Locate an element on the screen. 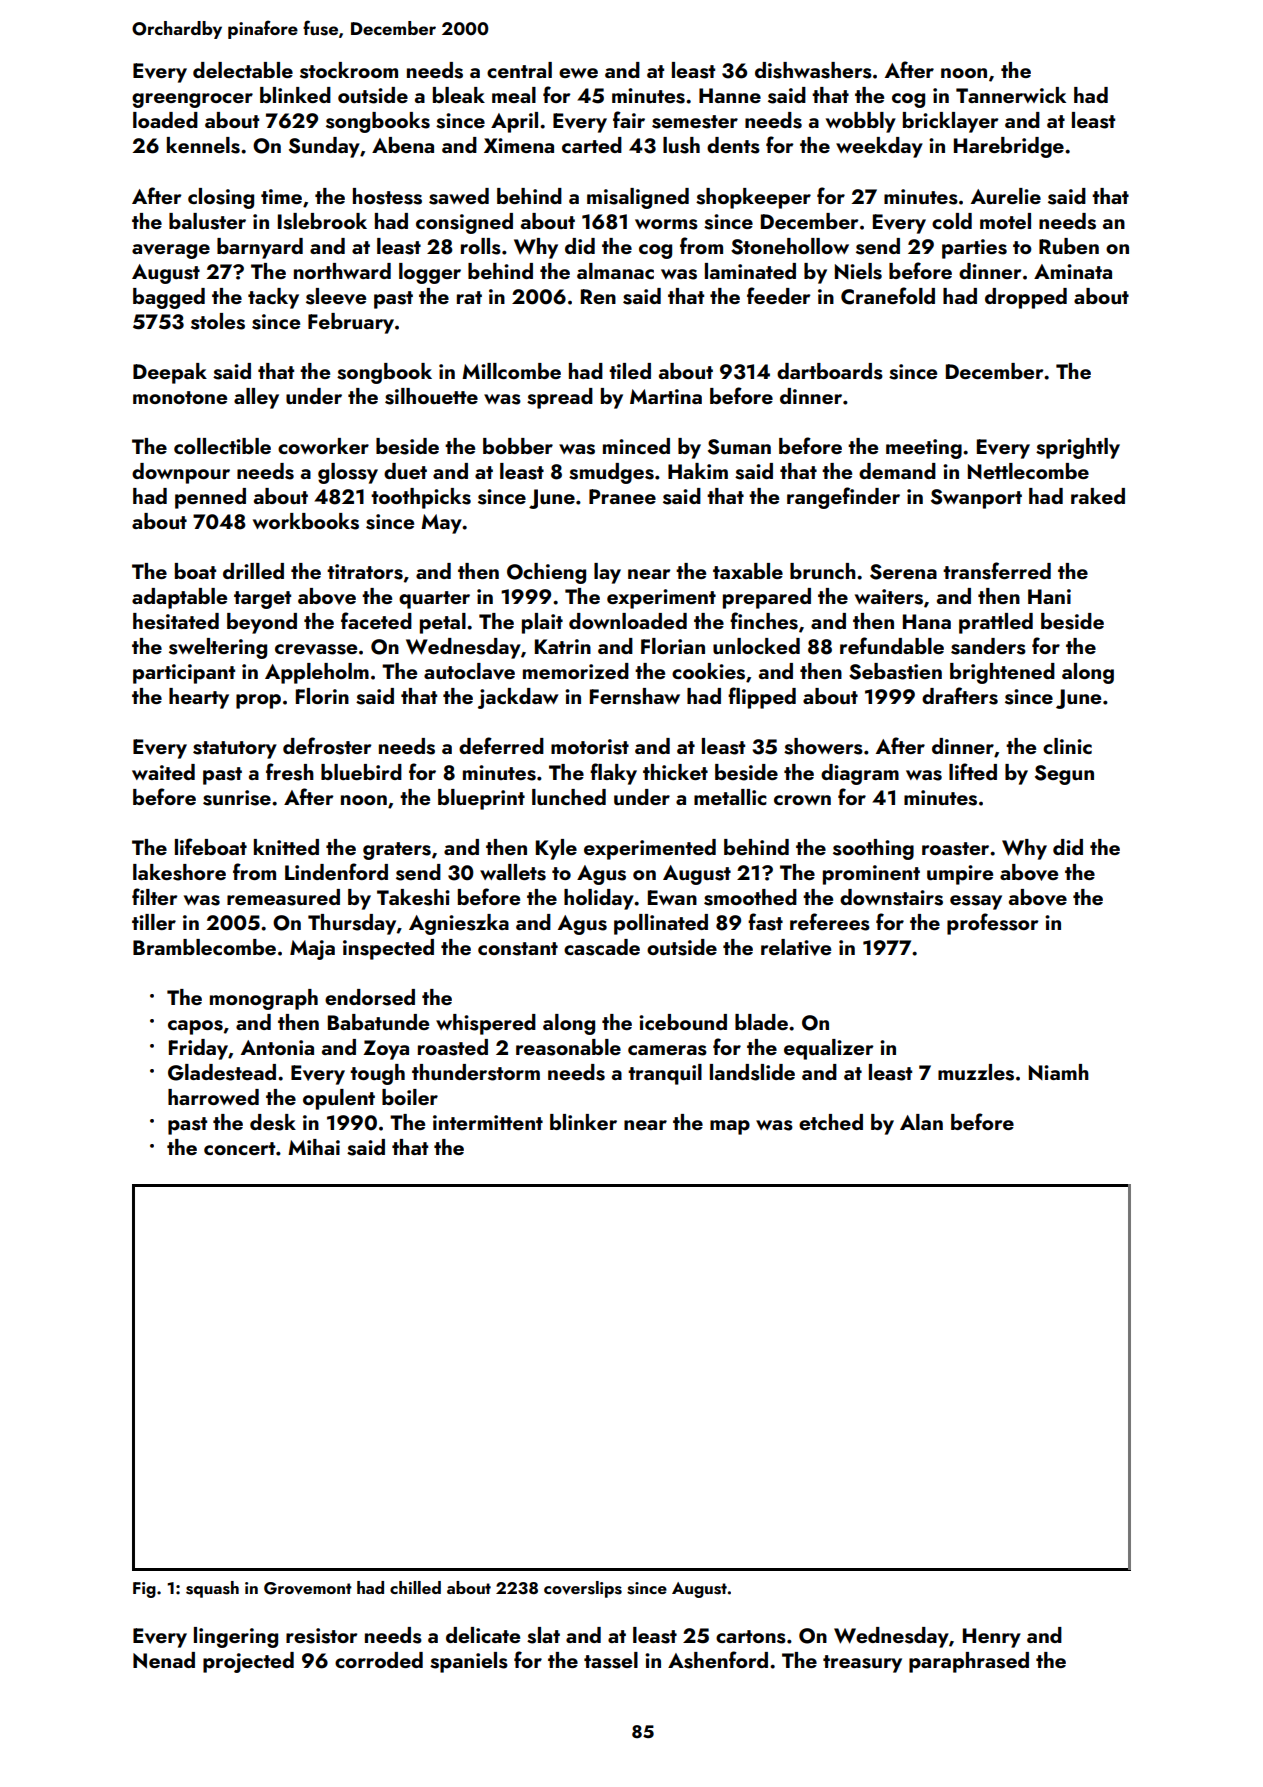  blinker is located at coordinates (583, 1122).
